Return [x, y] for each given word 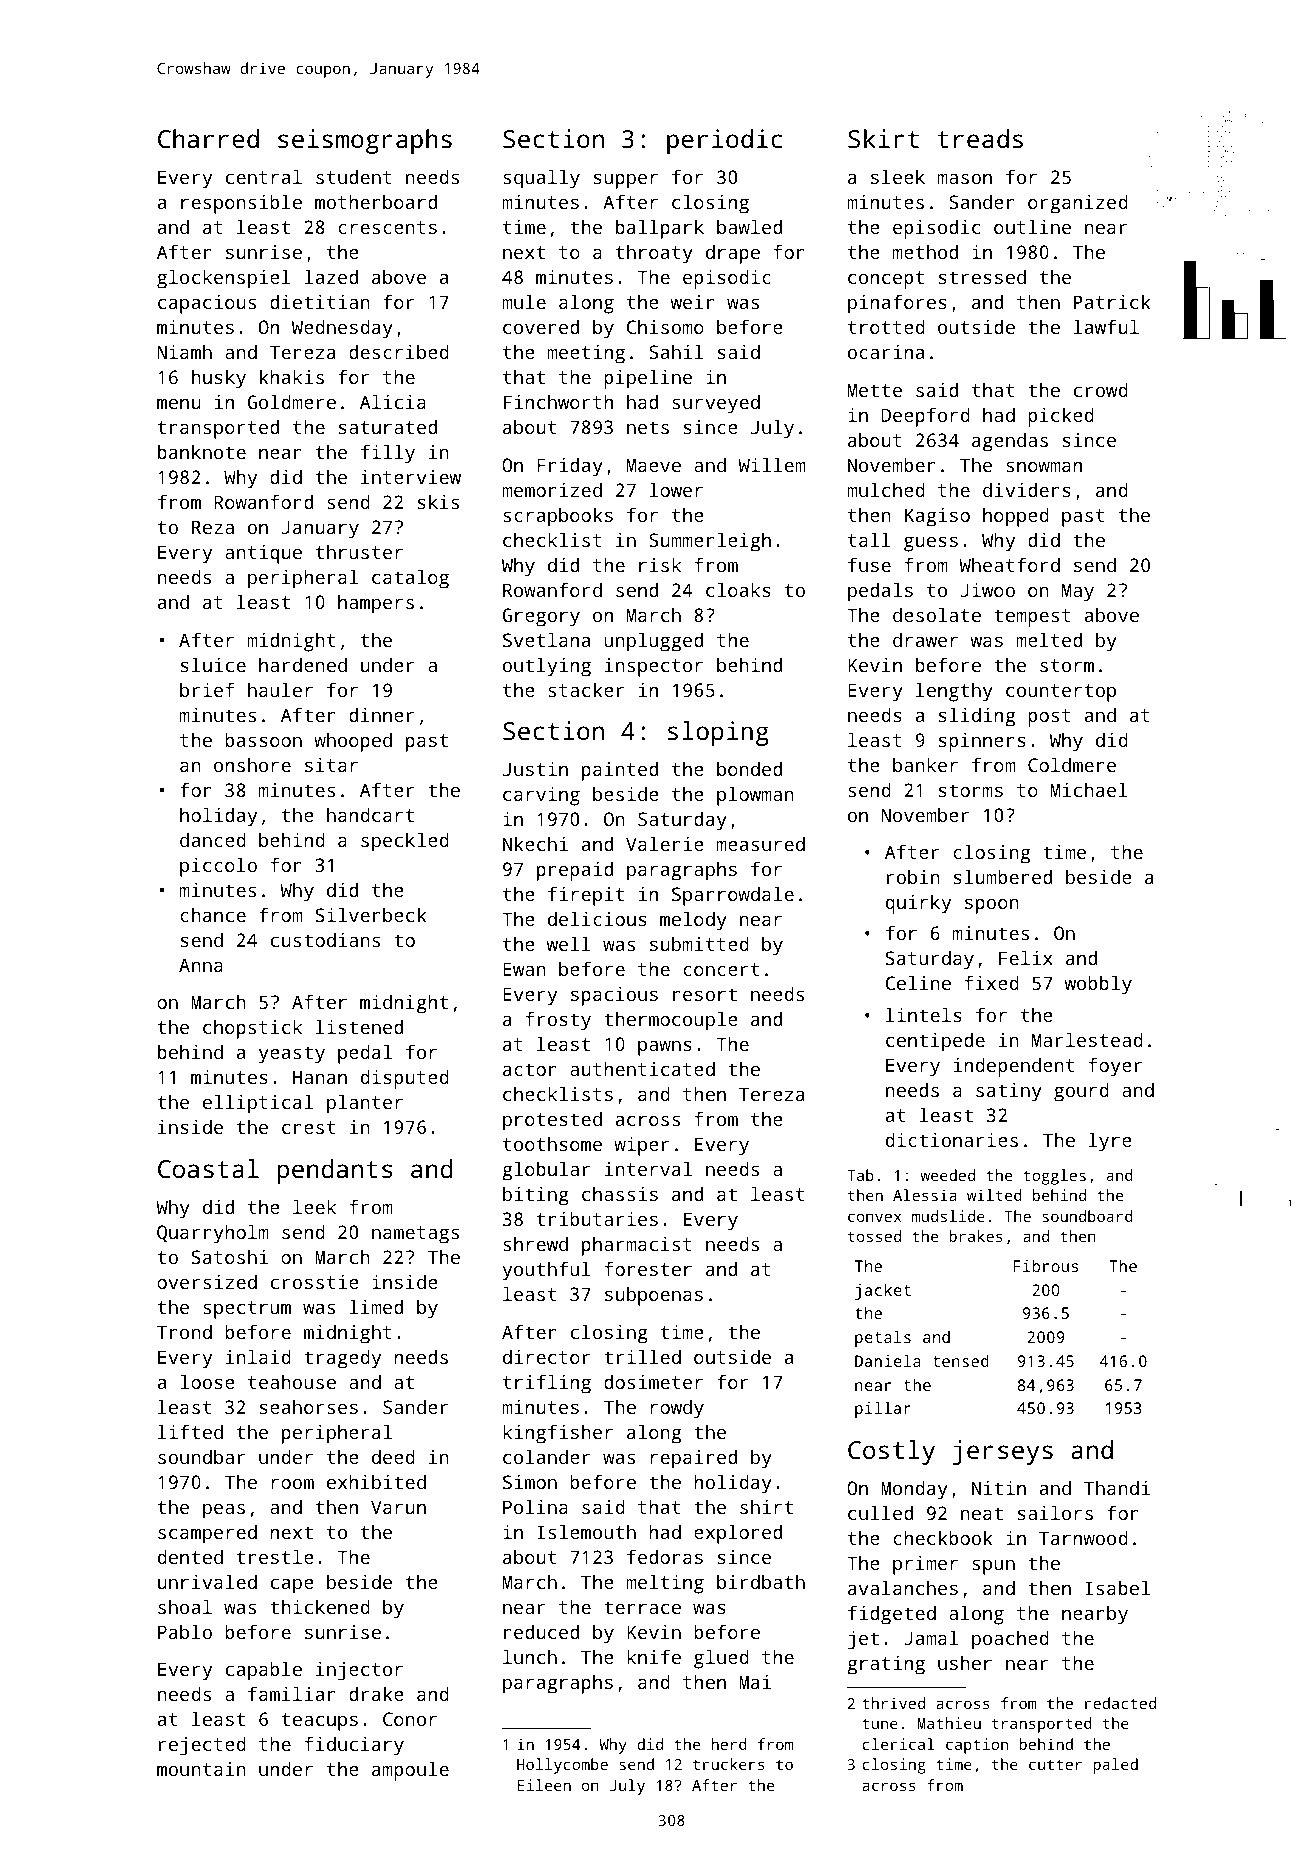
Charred [208, 138]
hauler [280, 689]
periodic [724, 141]
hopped [1016, 517]
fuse [869, 564]
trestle [275, 1556]
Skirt [883, 138]
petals [883, 1338]
